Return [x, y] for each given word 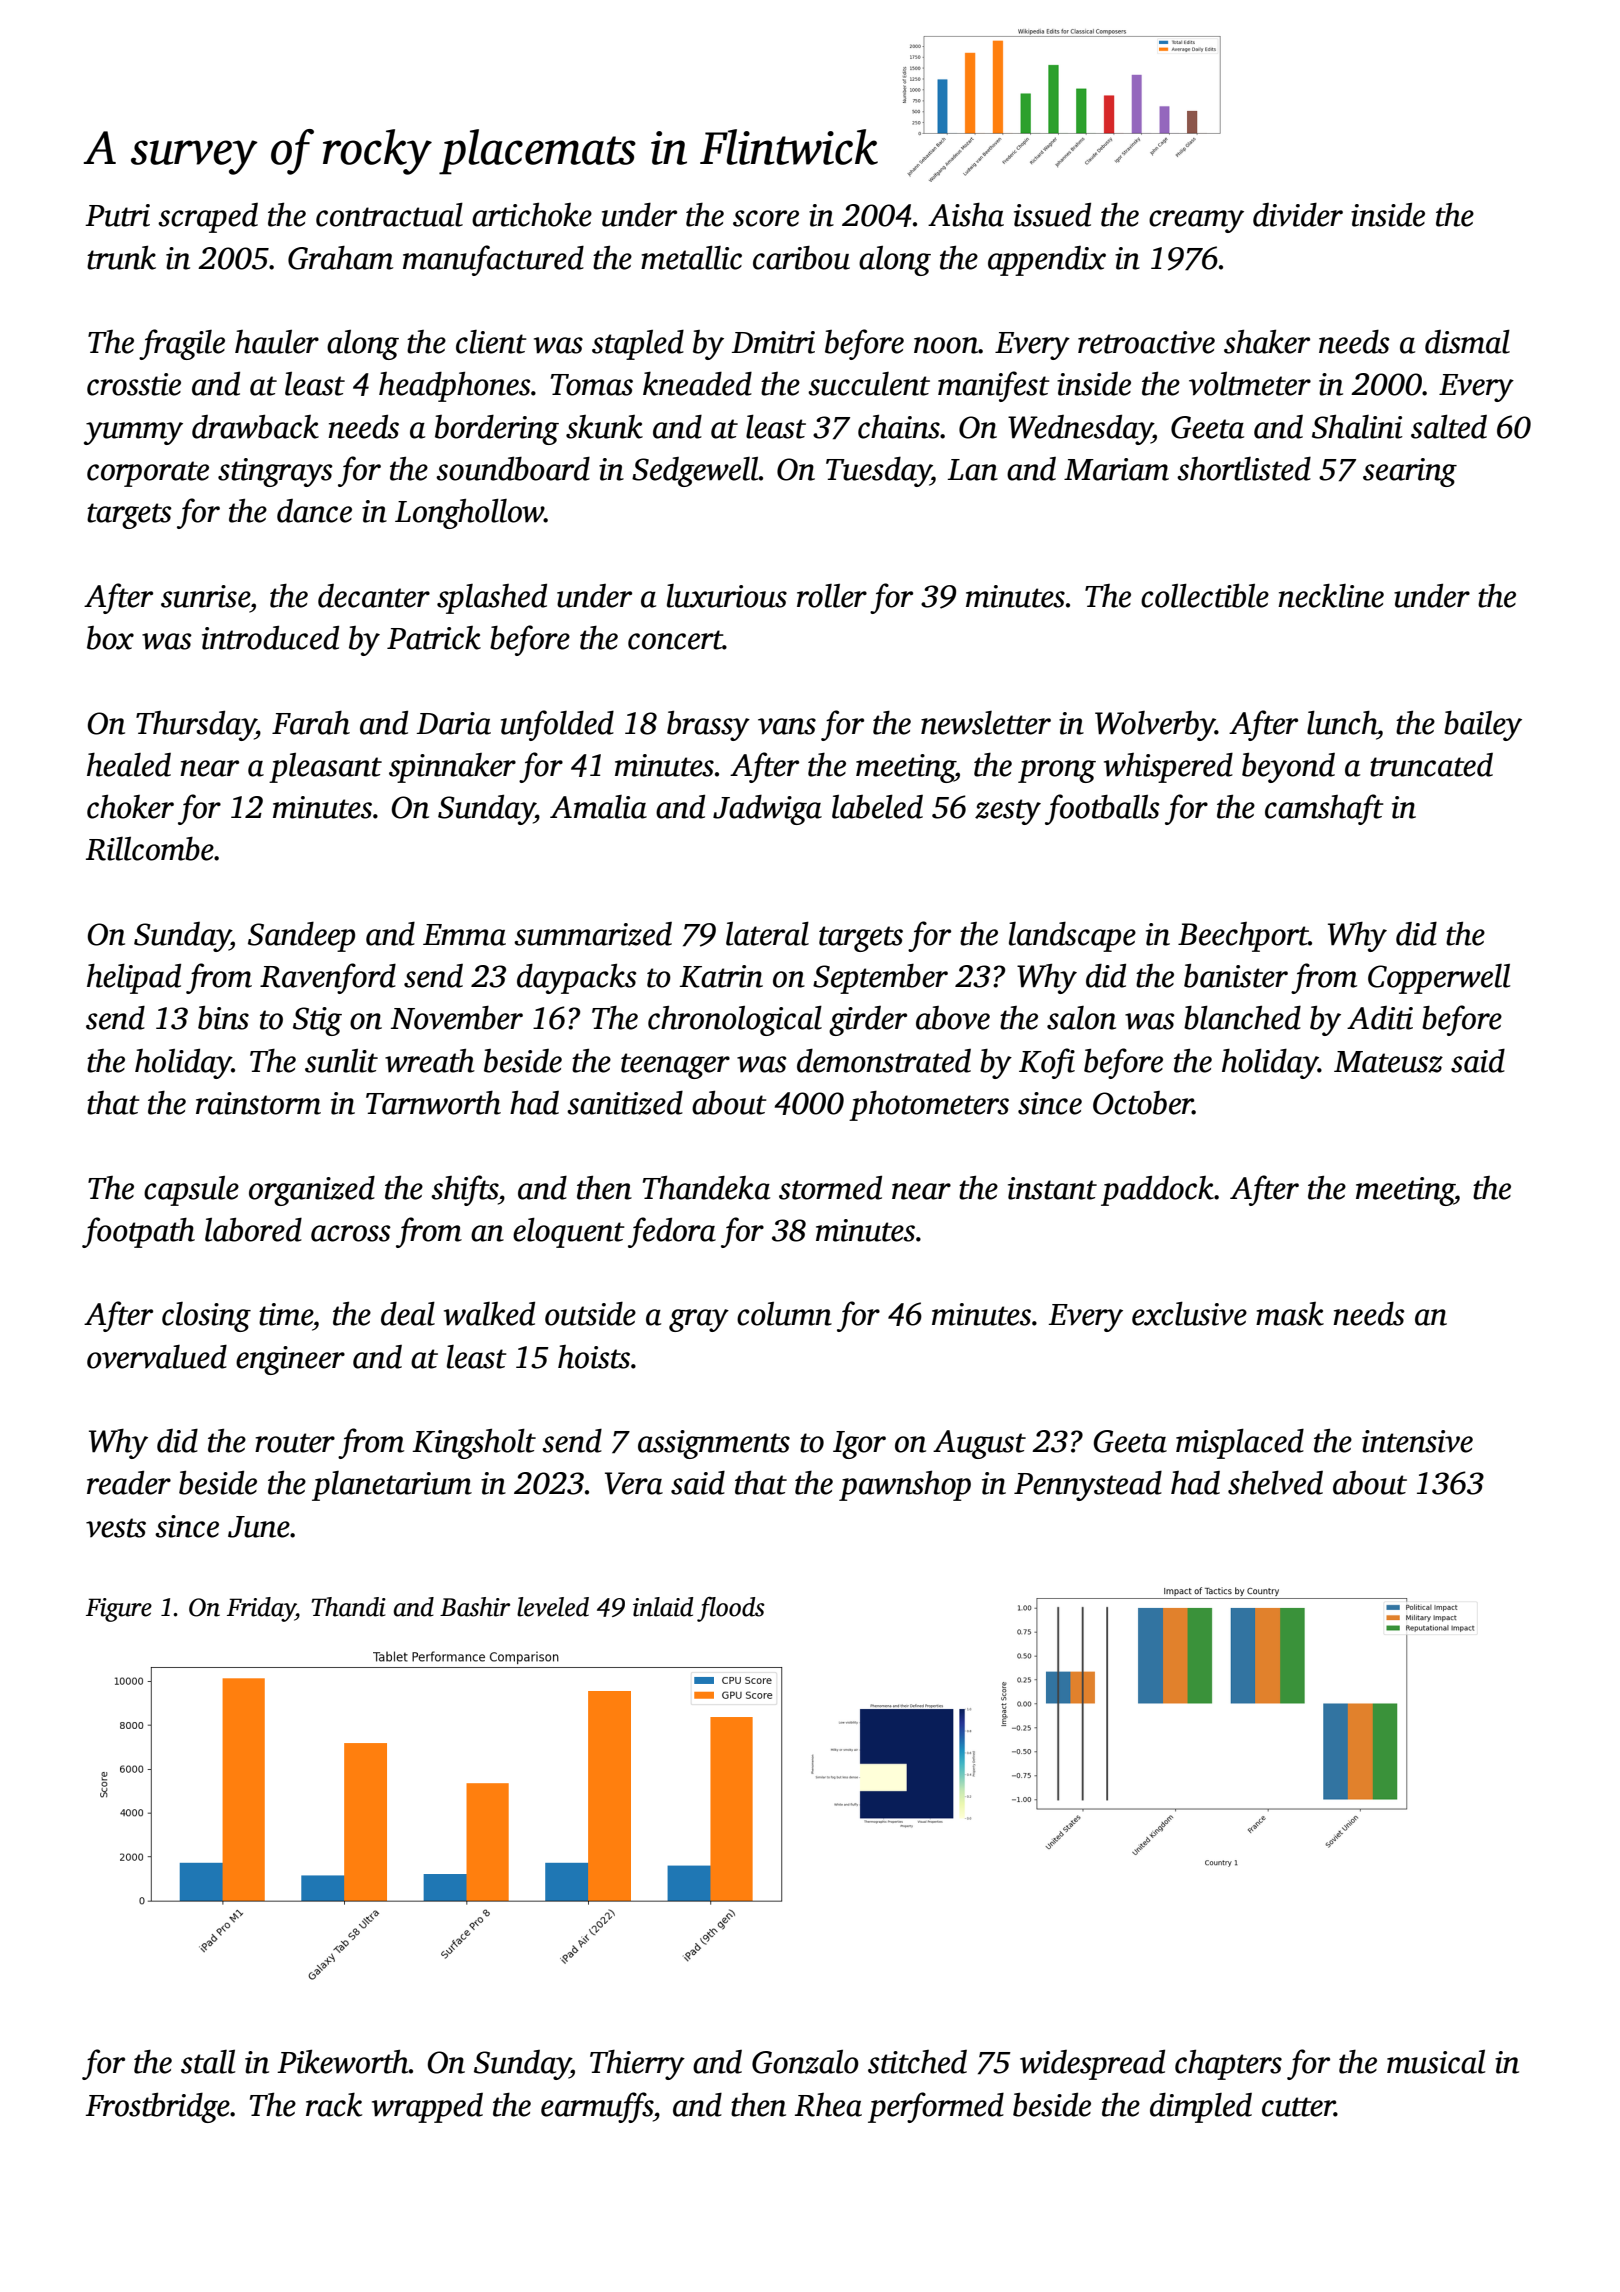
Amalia [598, 807]
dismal [1467, 342]
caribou [801, 258]
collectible [1205, 596]
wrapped [427, 2108]
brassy [708, 726]
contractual [389, 215]
